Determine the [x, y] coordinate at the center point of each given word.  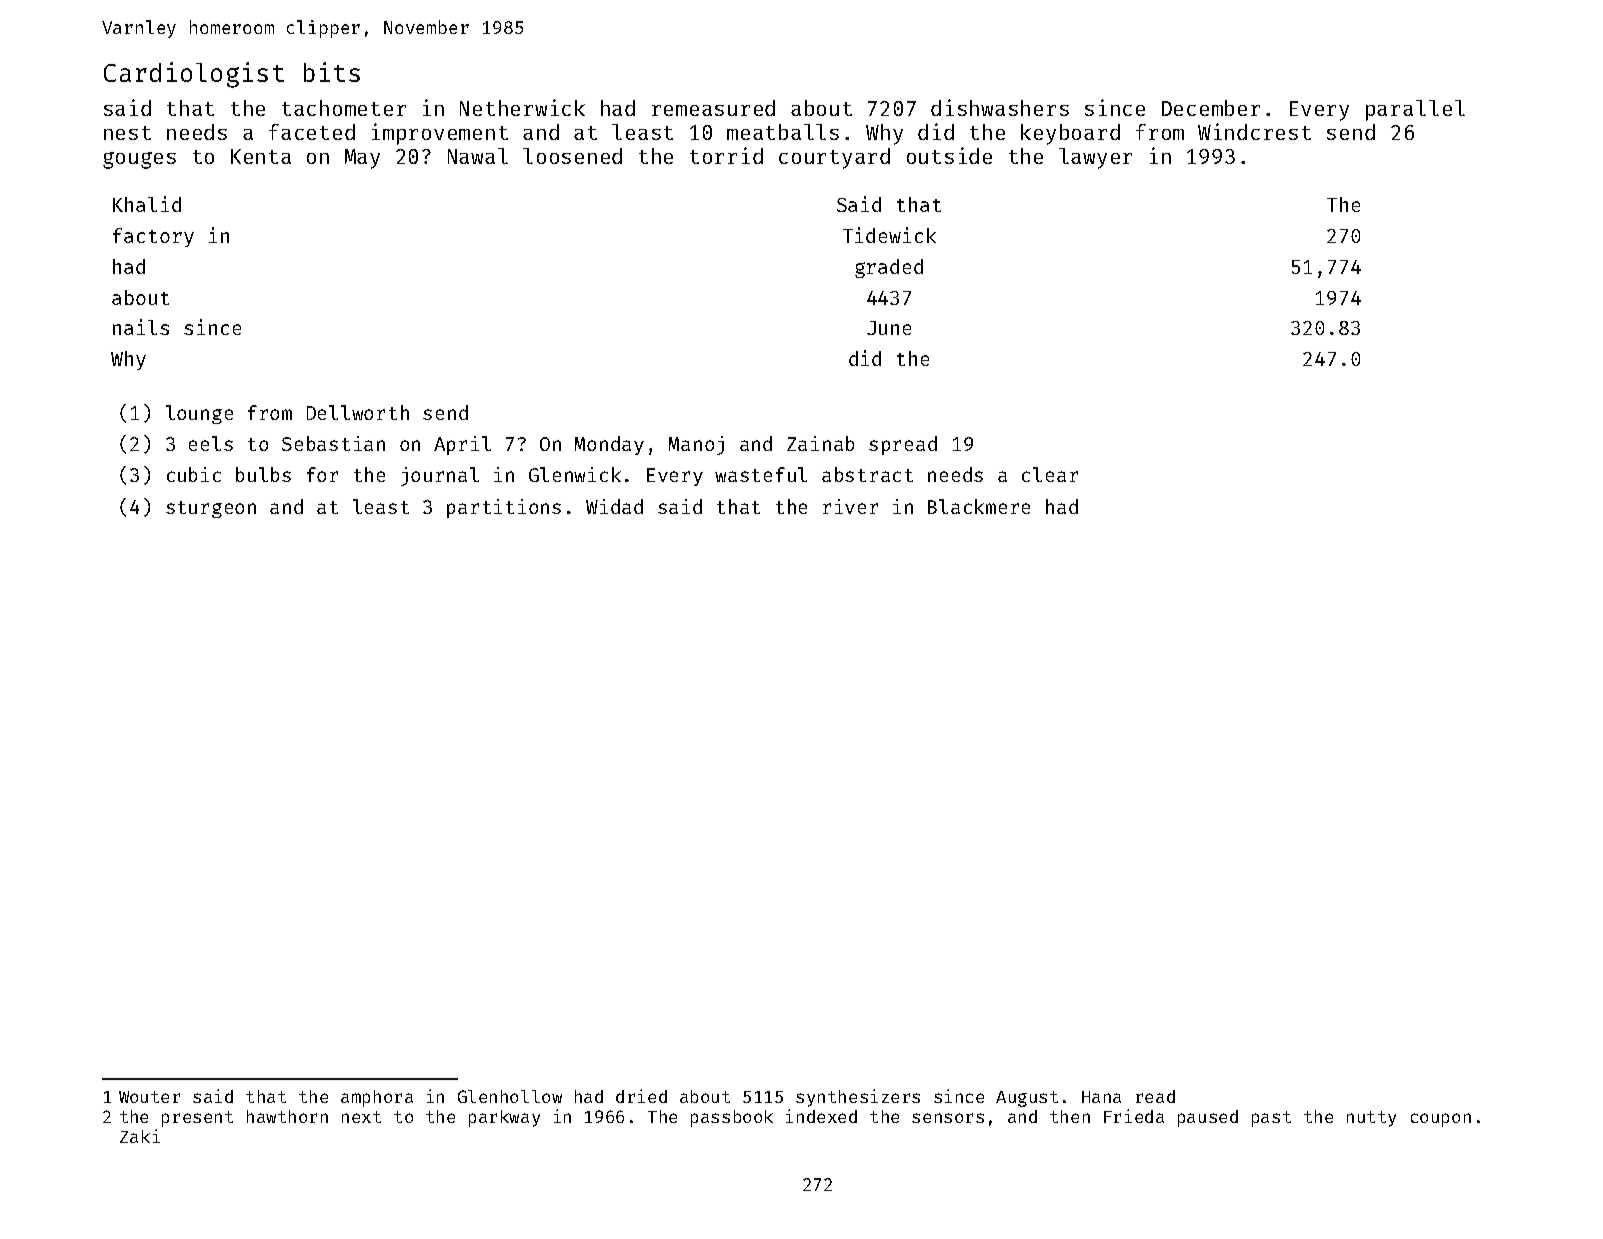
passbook [732, 1118]
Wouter [149, 1097]
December [1211, 108]
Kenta [261, 156]
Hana [1101, 1097]
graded [889, 268]
